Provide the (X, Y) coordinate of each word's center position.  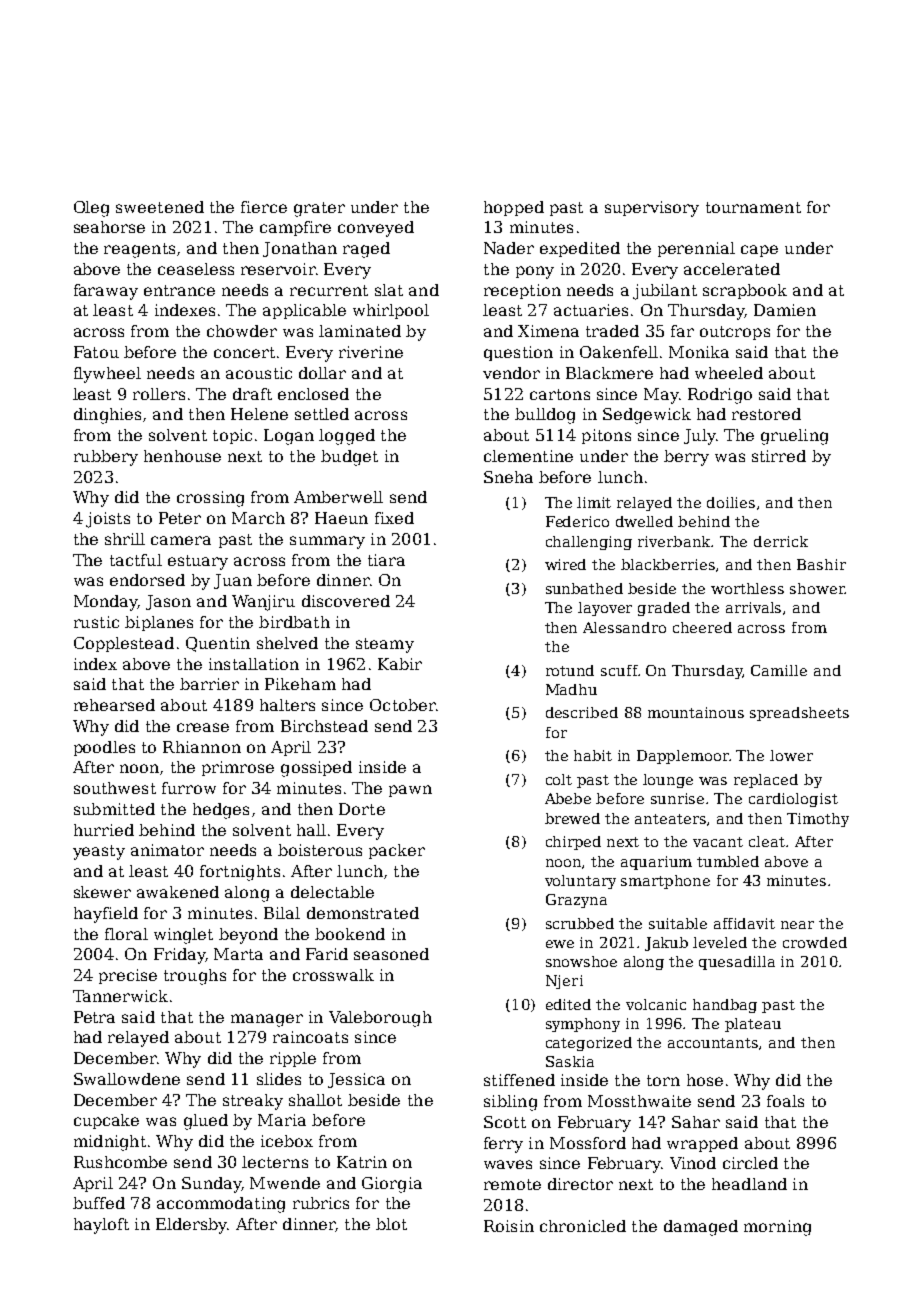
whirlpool (391, 311)
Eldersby (191, 1226)
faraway (106, 292)
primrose (238, 768)
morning (777, 1228)
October (402, 705)
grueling (794, 437)
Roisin (509, 1226)
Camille (779, 670)
